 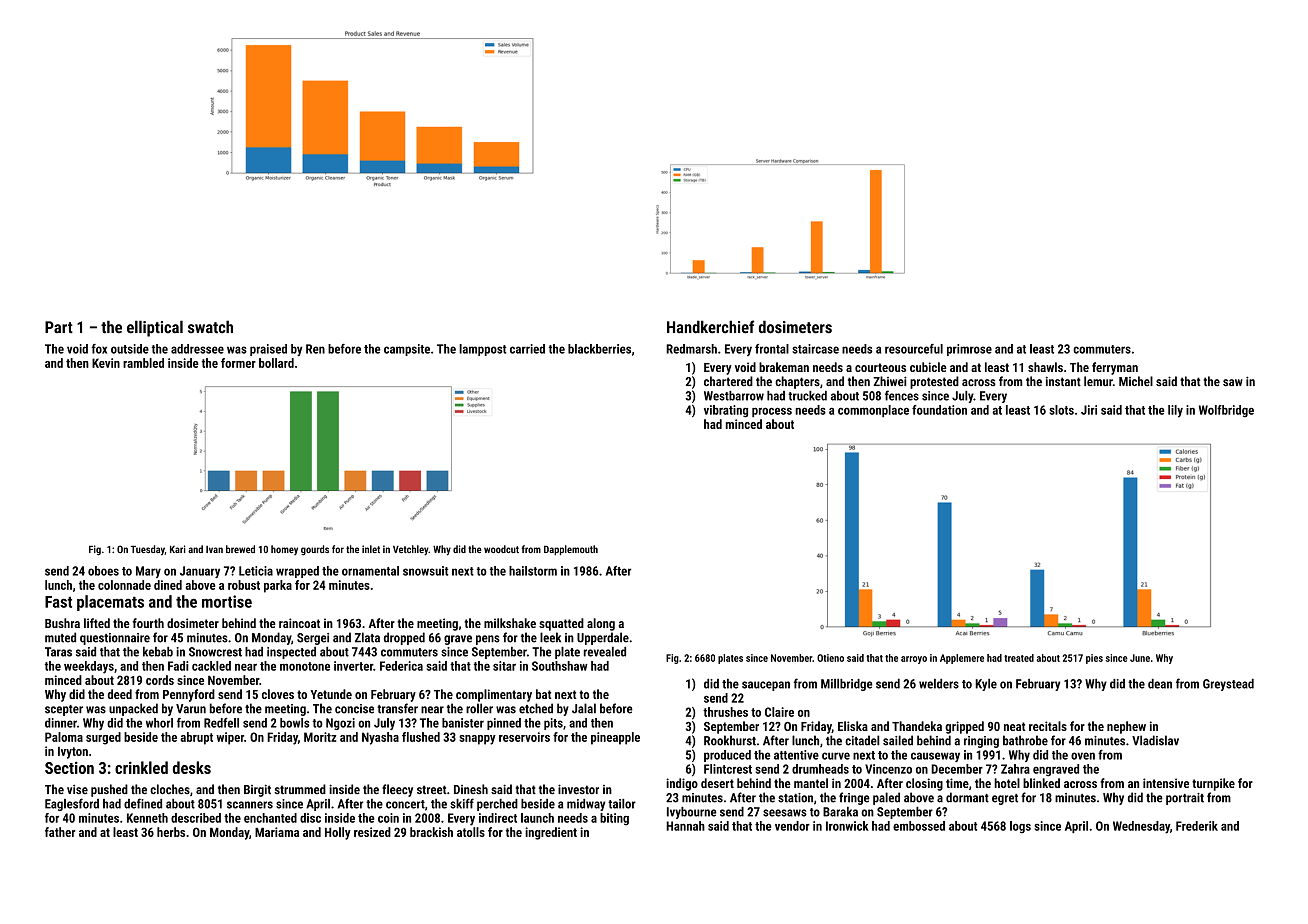 What do you see at coordinates (106, 363) in the screenshot?
I see `Kevin` at bounding box center [106, 363].
